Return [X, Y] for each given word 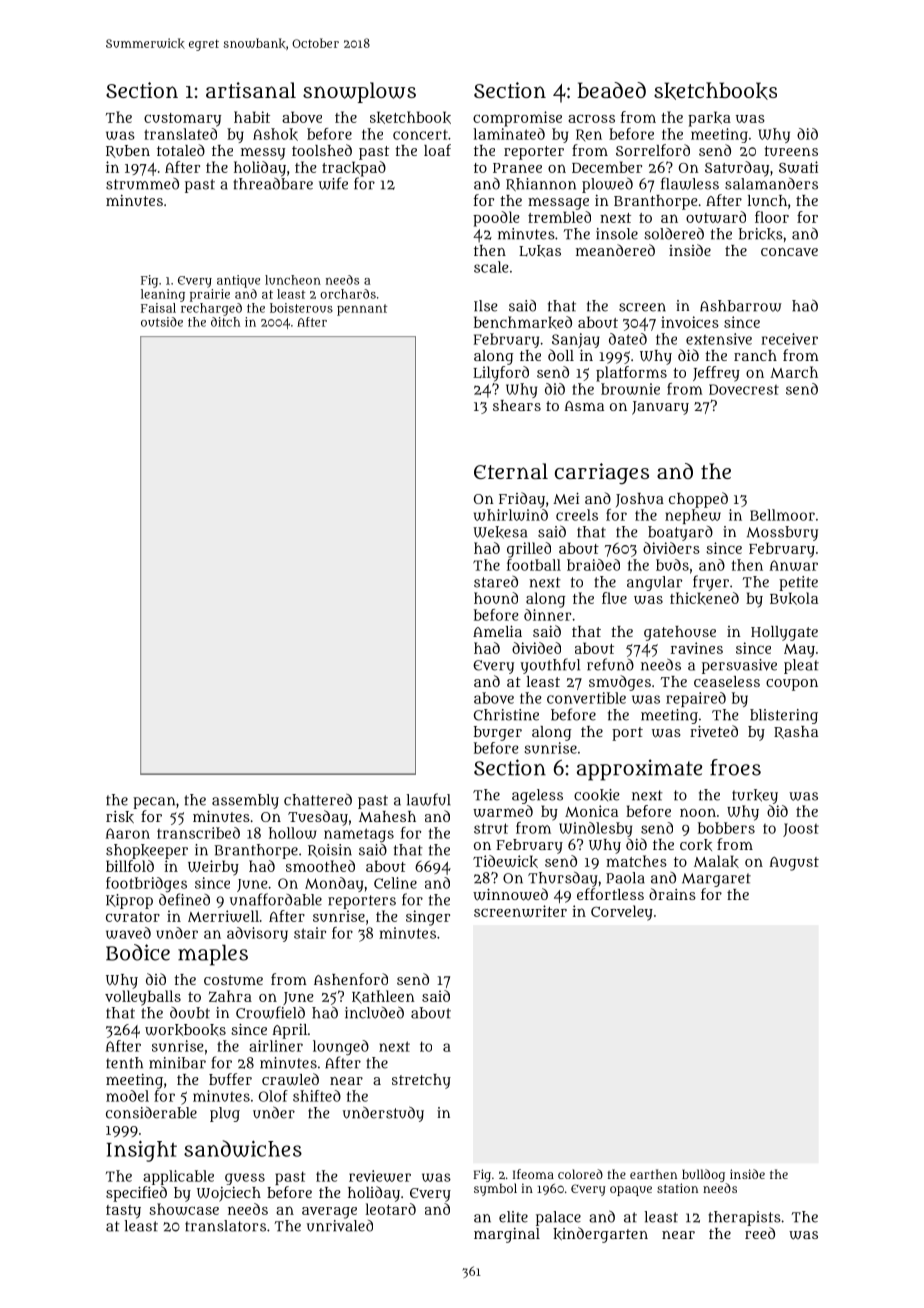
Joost [801, 830]
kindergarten [600, 1235]
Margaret [716, 880]
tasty [123, 1212]
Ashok [275, 134]
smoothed [320, 866]
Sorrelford [653, 150]
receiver [789, 339]
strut [491, 828]
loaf [437, 150]
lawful [429, 799]
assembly [245, 801]
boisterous [301, 308]
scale [491, 267]
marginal [507, 1235]
